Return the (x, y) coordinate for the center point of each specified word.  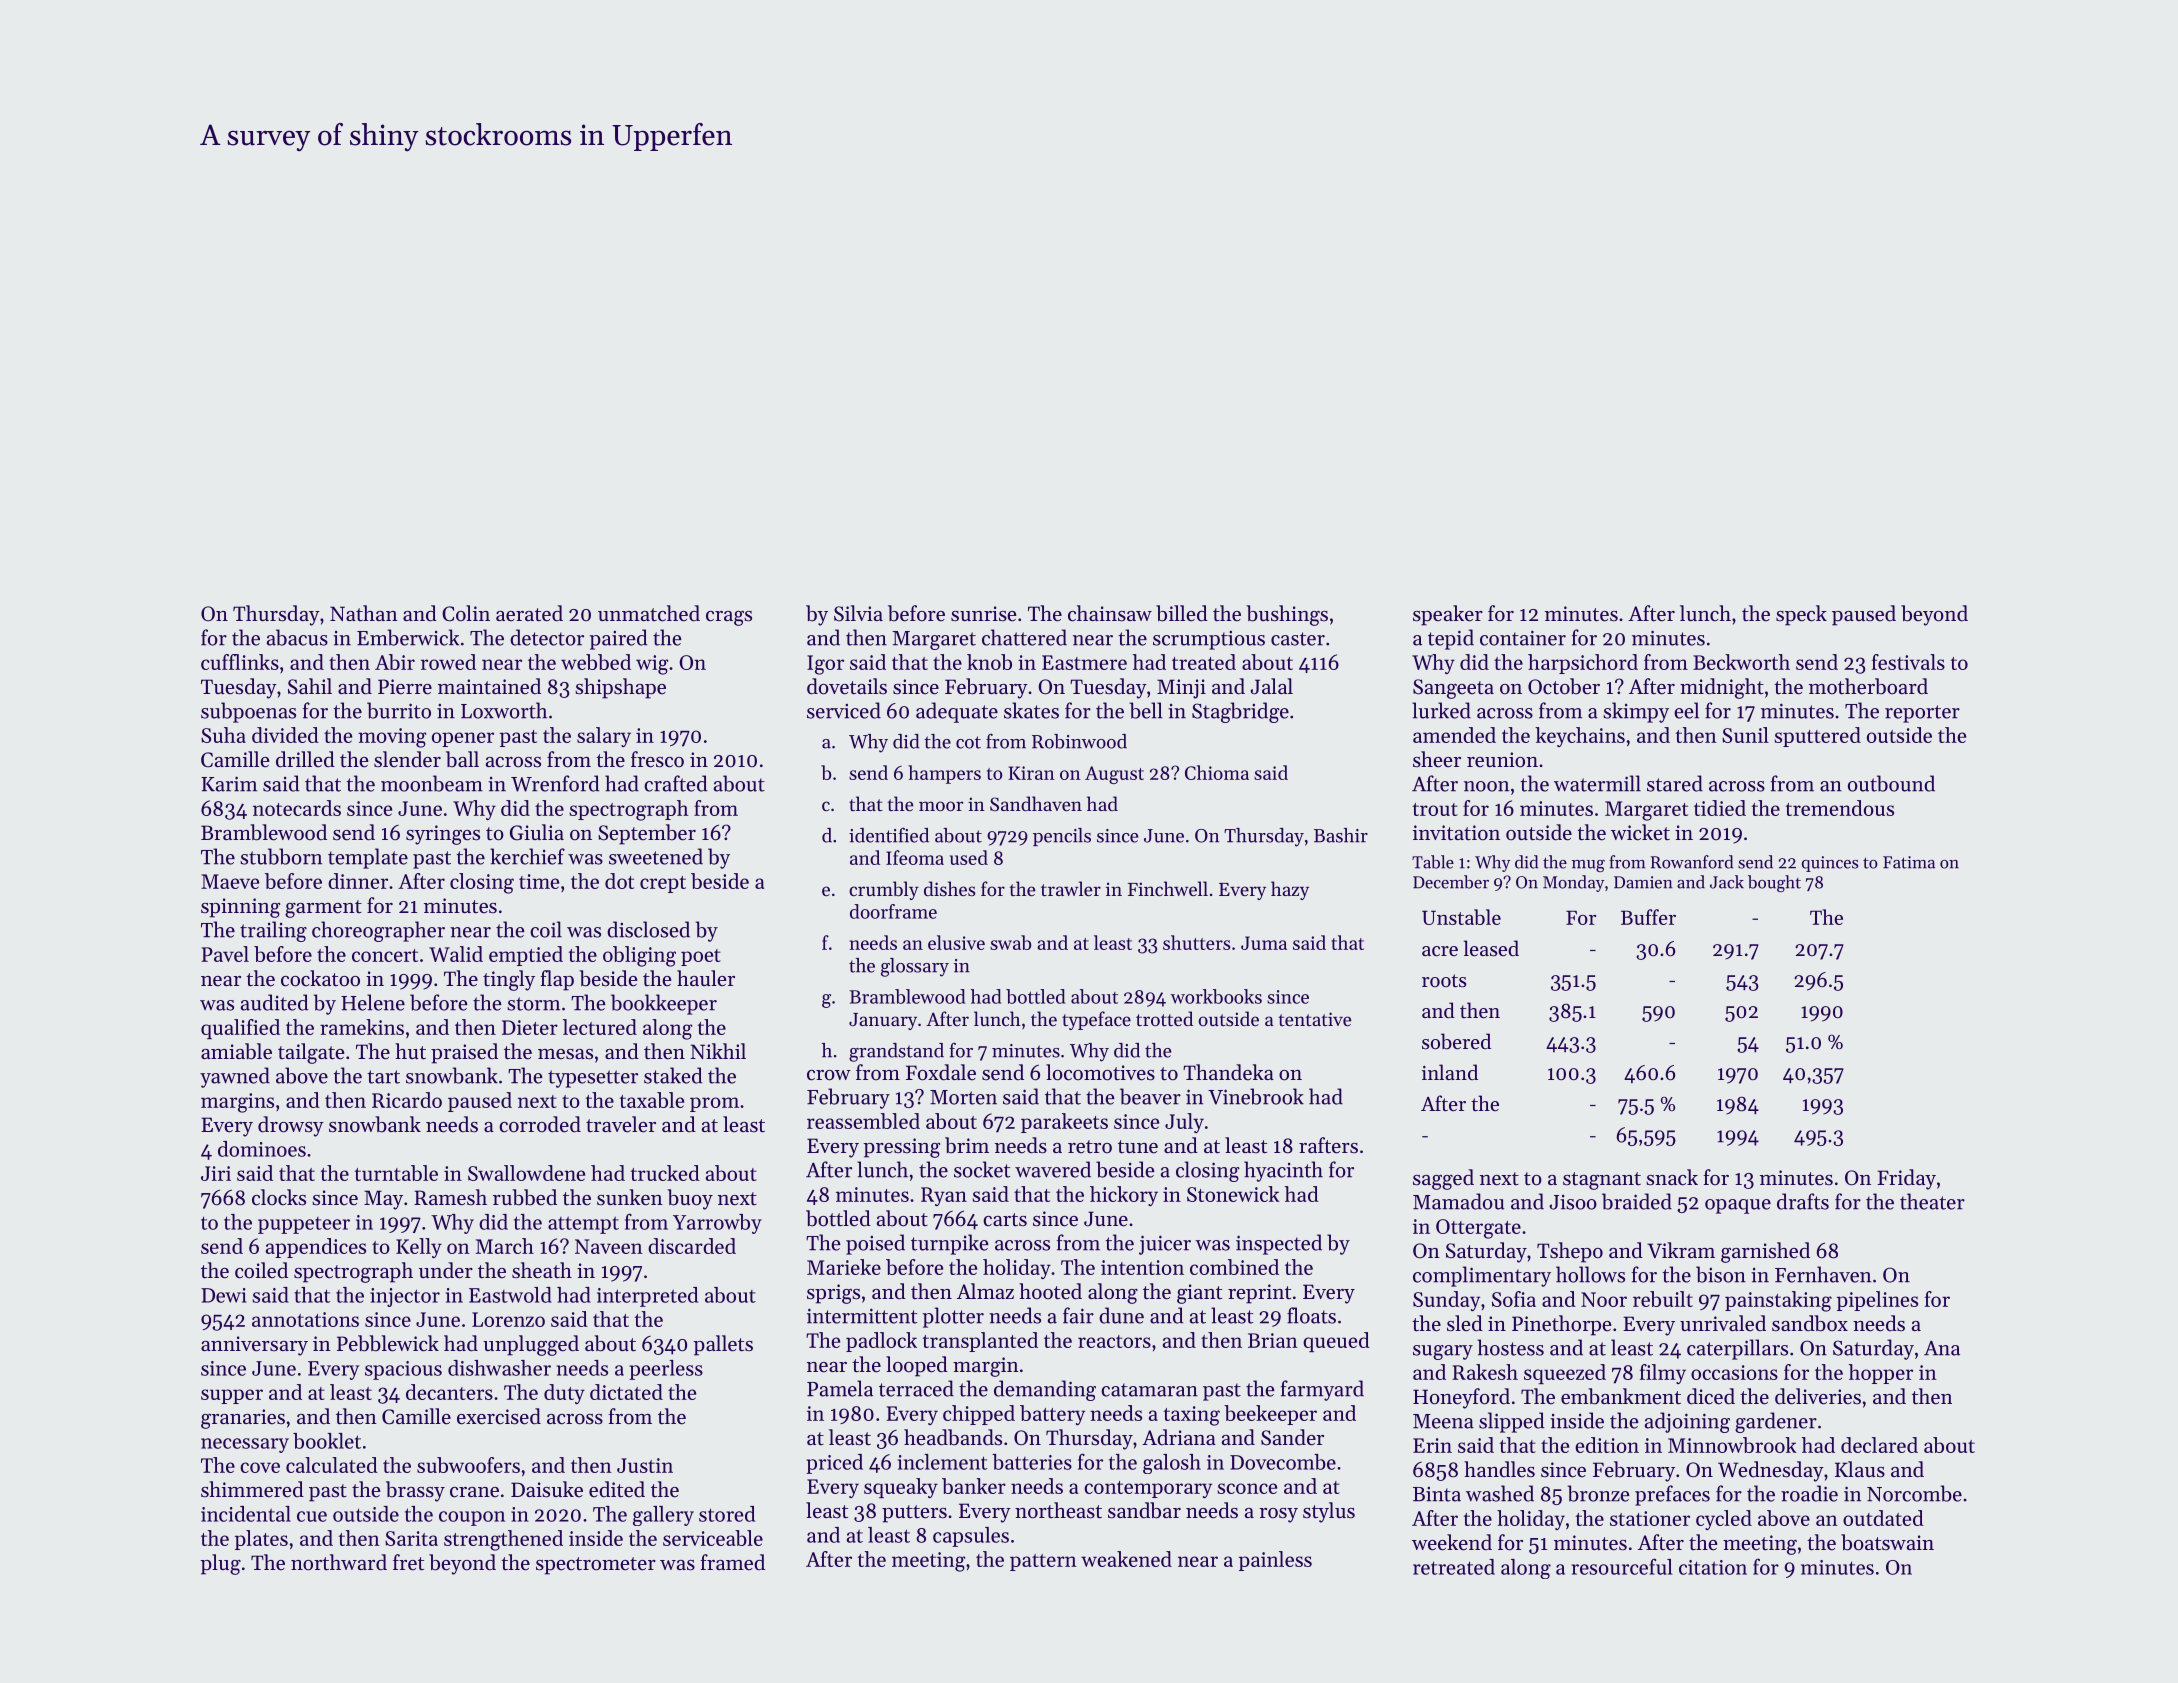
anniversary (254, 1346)
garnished (1765, 1252)
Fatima (1909, 862)
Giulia (537, 832)
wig (652, 665)
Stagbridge (1240, 712)
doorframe (893, 911)
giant (1199, 1294)
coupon (472, 1518)
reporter (1922, 714)
